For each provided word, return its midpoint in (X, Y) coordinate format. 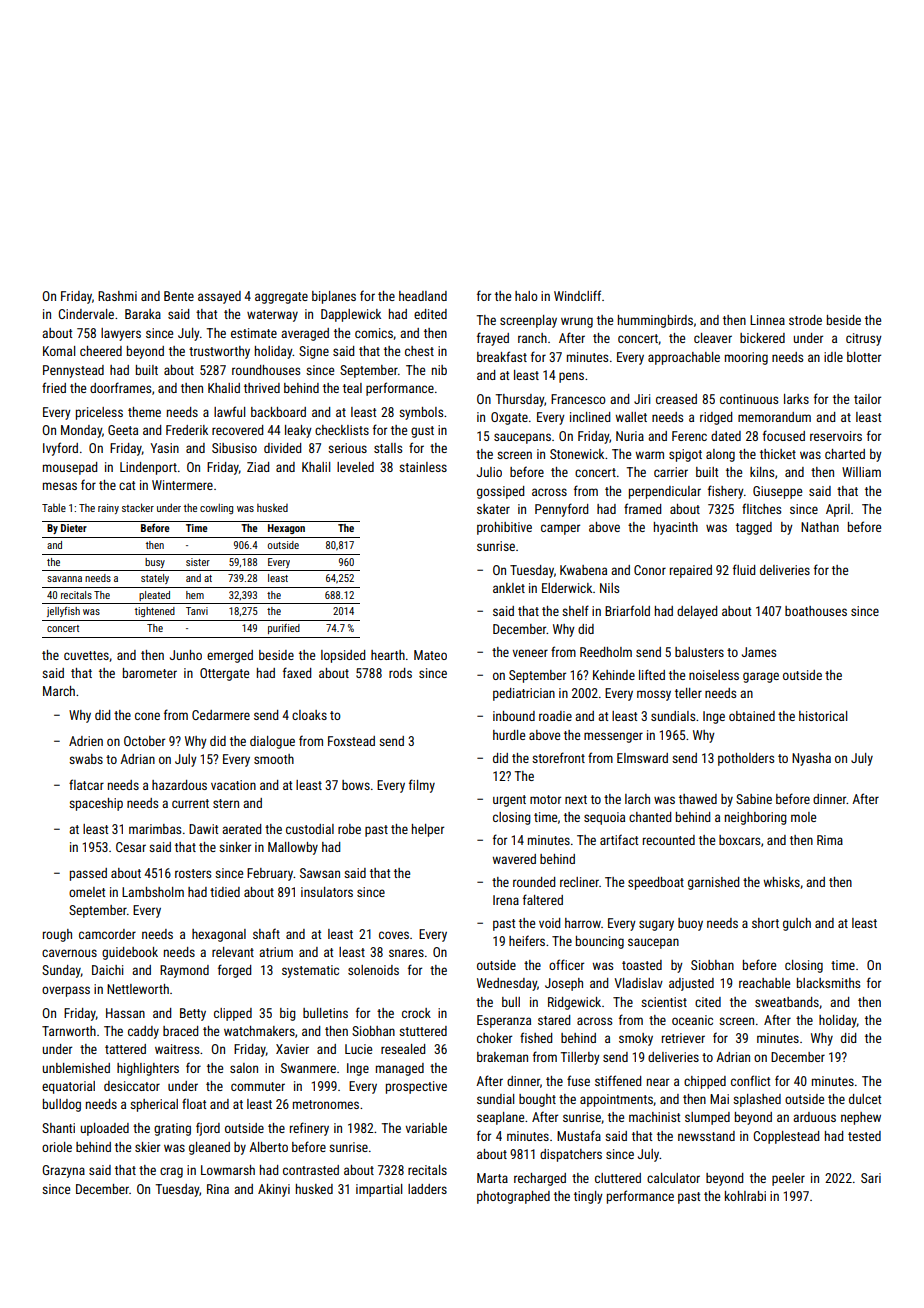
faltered (543, 899)
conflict (750, 1080)
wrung (577, 322)
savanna (64, 579)
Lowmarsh (228, 1170)
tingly (588, 1197)
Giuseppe (777, 492)
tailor (867, 399)
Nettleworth (138, 989)
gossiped (500, 492)
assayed (219, 297)
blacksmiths (828, 983)
